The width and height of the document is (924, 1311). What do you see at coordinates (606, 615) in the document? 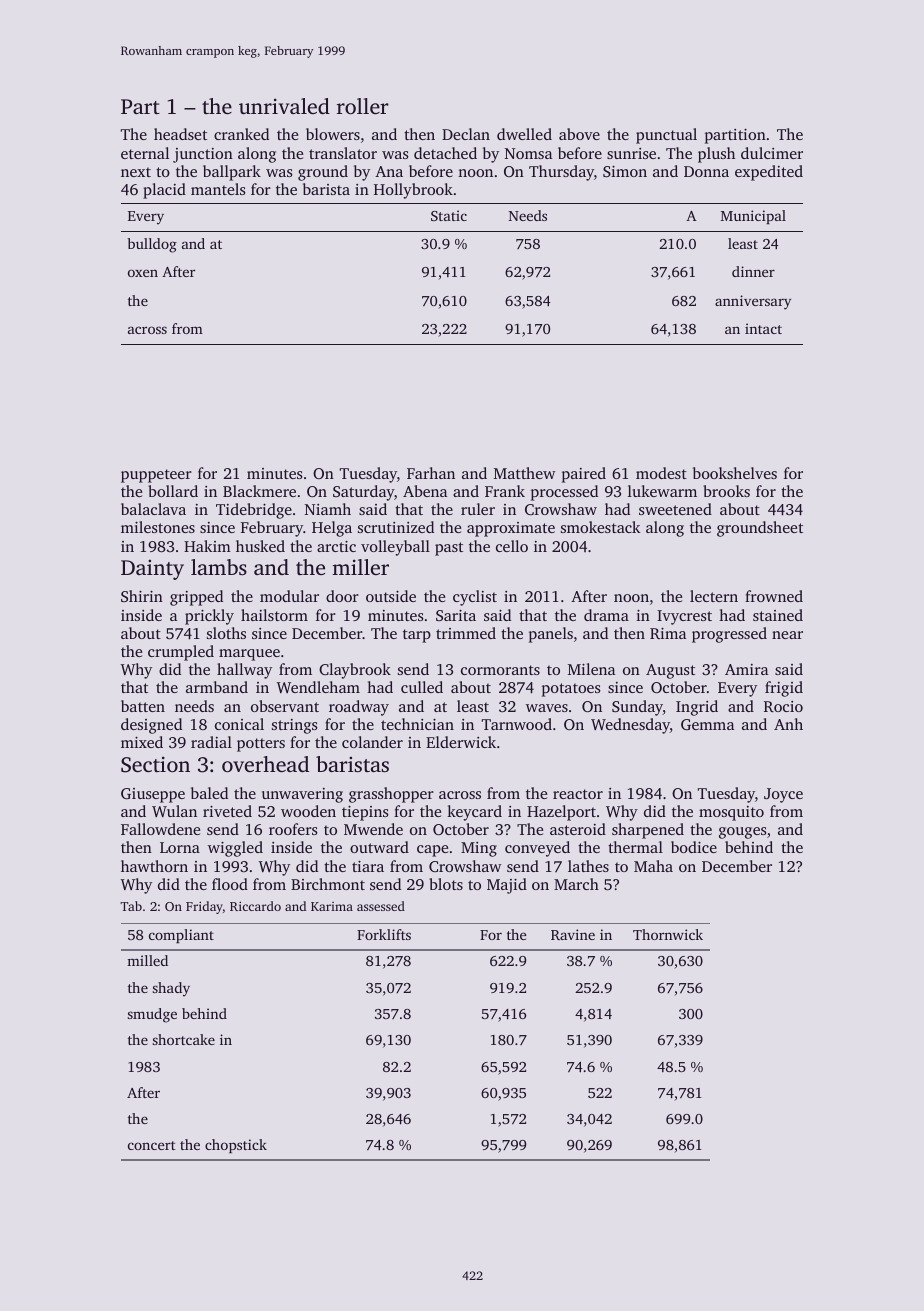
I see `drama` at bounding box center [606, 615].
